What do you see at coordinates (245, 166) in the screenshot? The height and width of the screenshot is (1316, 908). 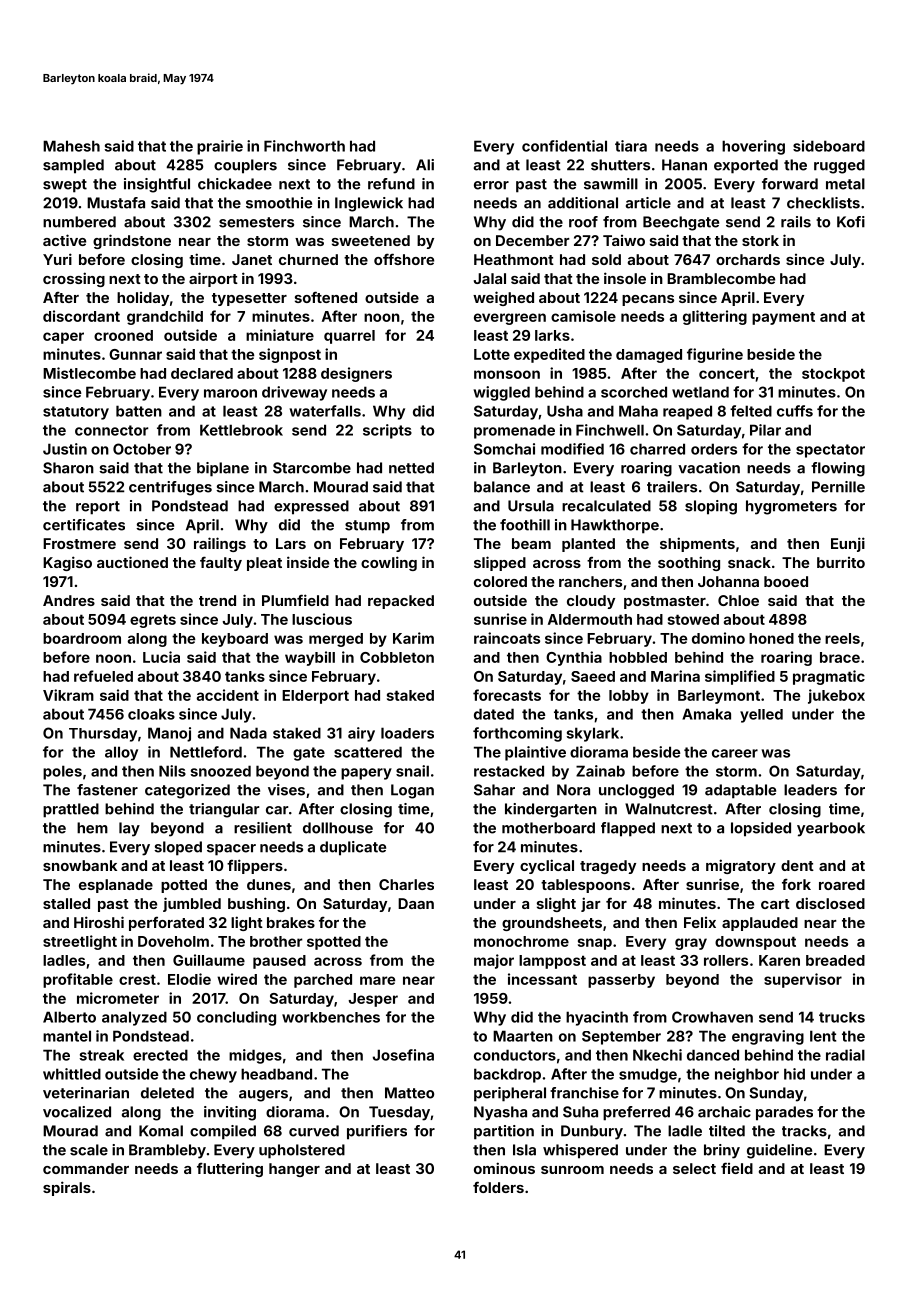 I see `couplers` at bounding box center [245, 166].
